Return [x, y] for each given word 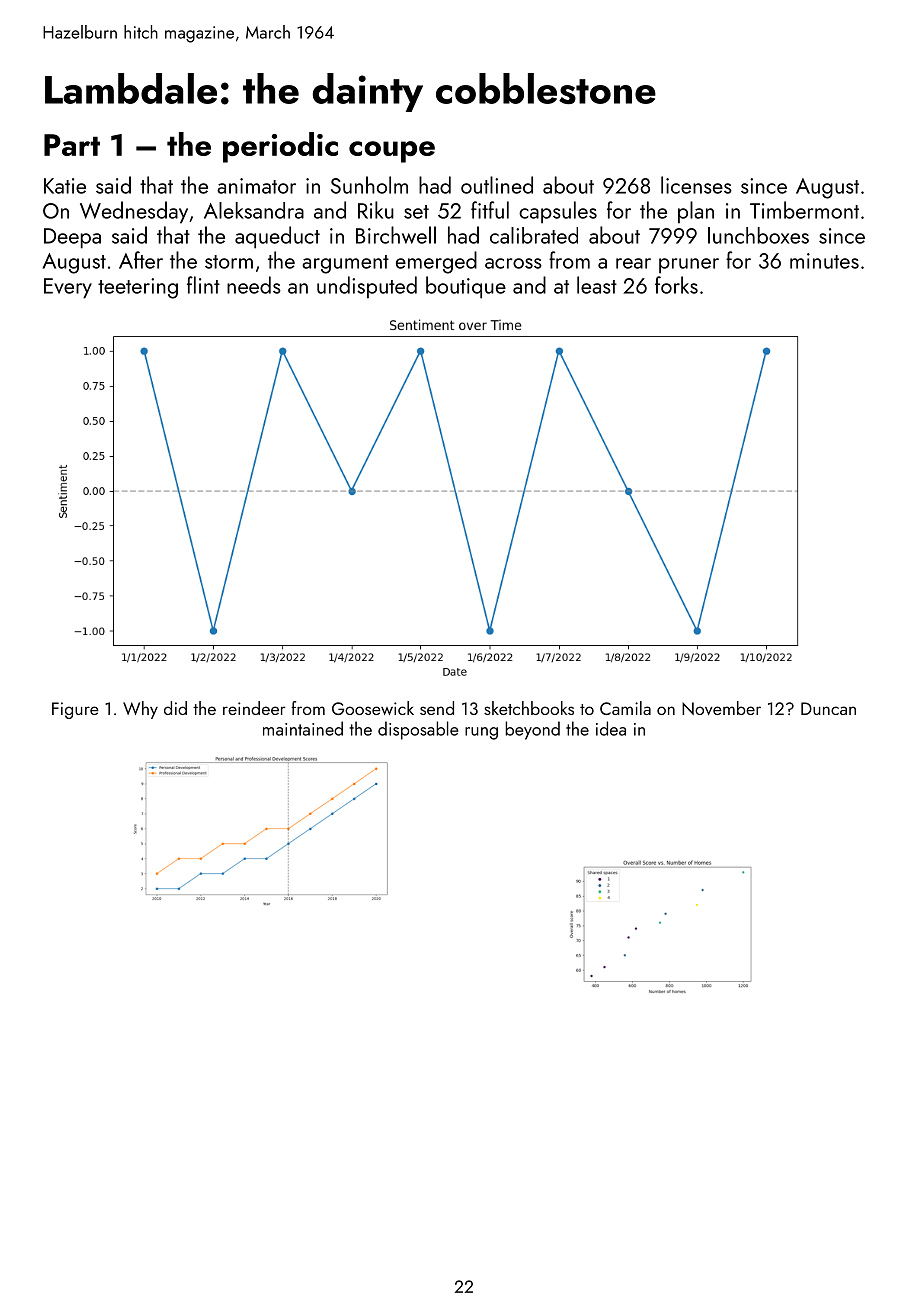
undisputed [367, 287]
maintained [303, 728]
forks [676, 285]
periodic [280, 147]
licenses [696, 185]
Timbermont [804, 210]
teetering [138, 288]
